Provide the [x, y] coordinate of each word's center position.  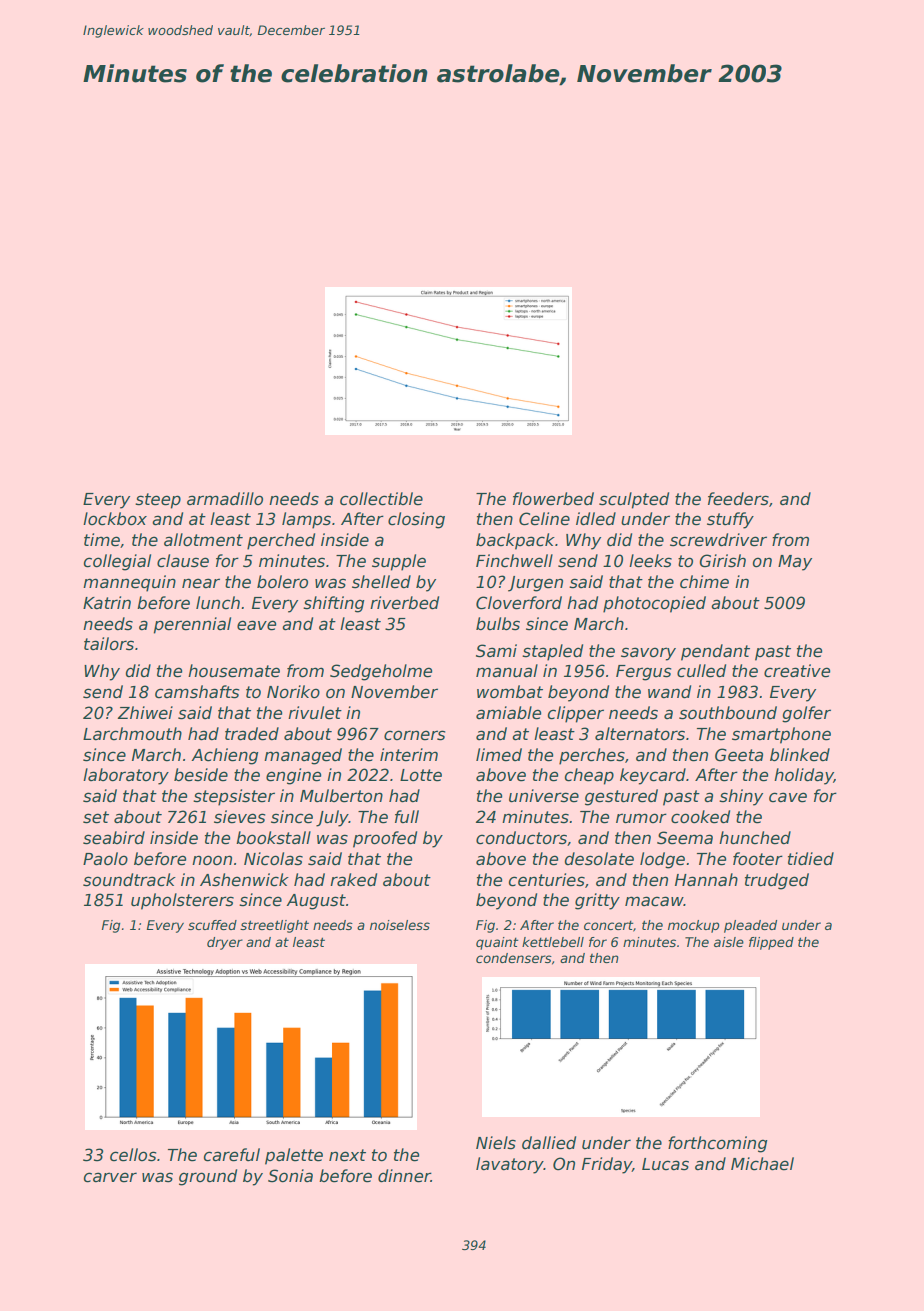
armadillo [225, 499]
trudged [777, 881]
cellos [133, 1155]
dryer [225, 943]
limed [499, 755]
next [347, 1155]
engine [294, 776]
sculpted [634, 500]
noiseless [400, 925]
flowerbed [553, 499]
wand [669, 692]
